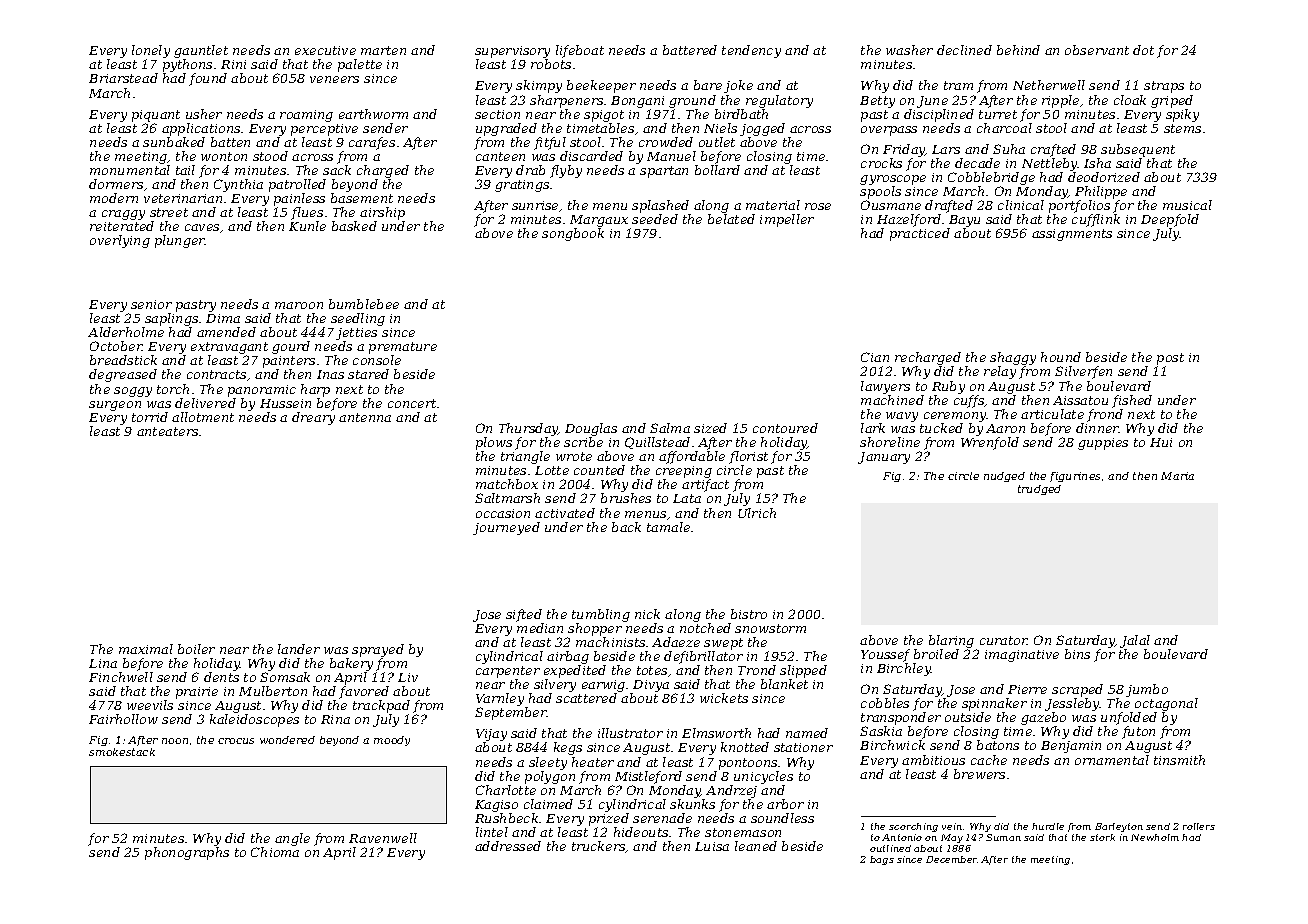 Image resolution: width=1308 pixels, height=924 pixels. I want to click on gyroscope, so click(893, 180).
